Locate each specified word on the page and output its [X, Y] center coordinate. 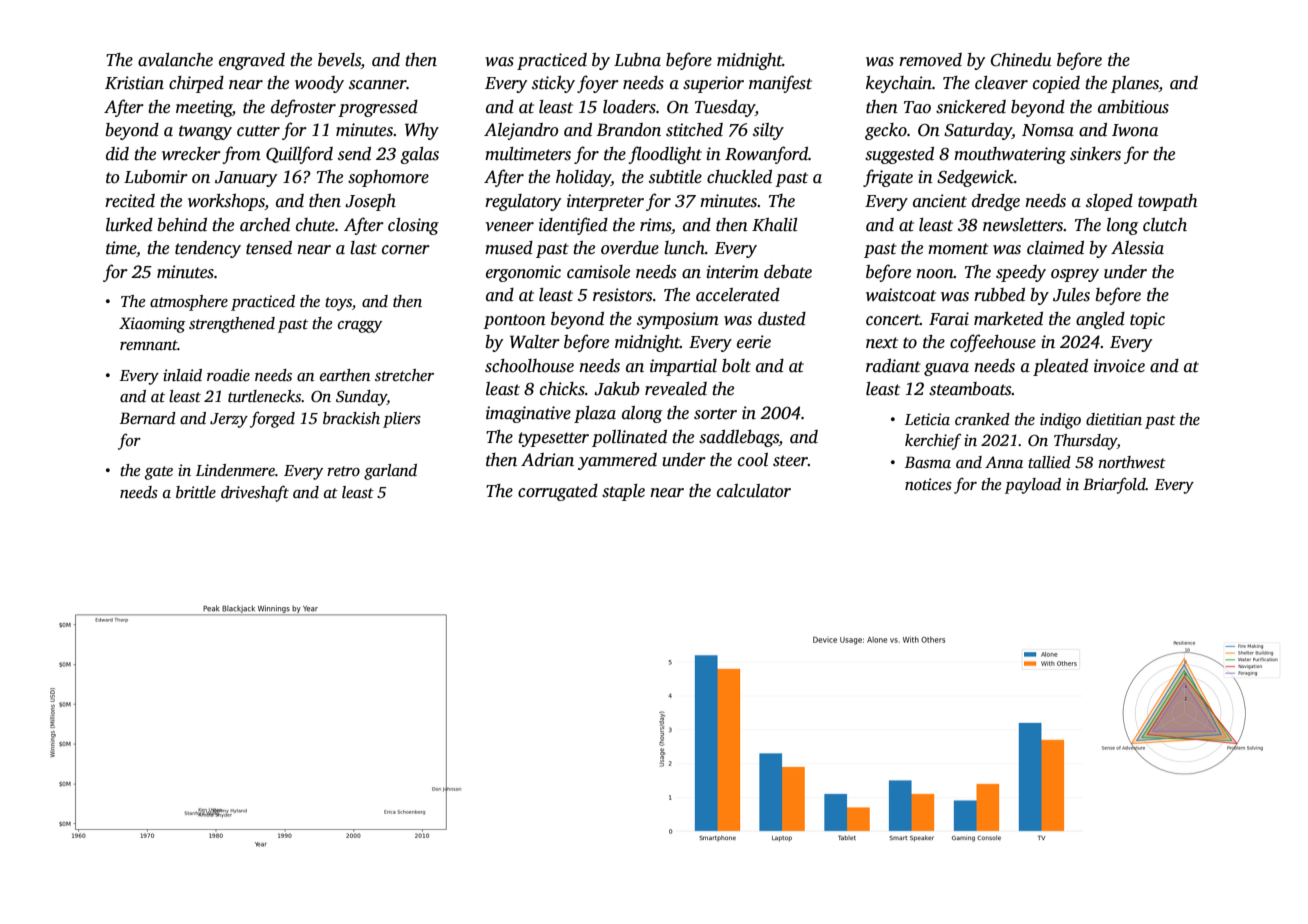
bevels [339, 60]
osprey [1075, 275]
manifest [780, 84]
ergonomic [523, 273]
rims [656, 225]
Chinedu [1021, 60]
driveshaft [255, 493]
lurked [129, 225]
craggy [360, 327]
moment [958, 249]
